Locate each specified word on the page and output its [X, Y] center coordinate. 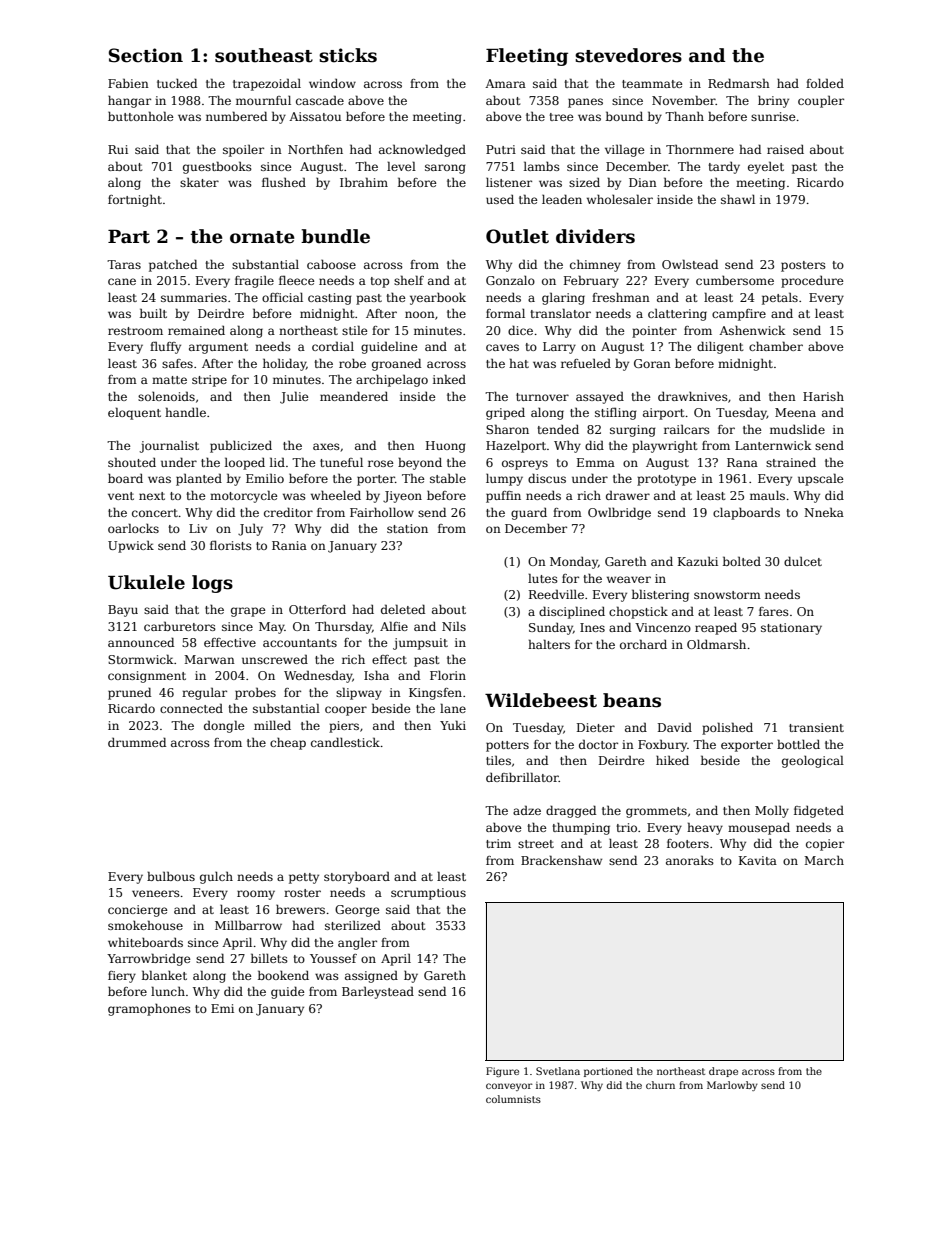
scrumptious [428, 894]
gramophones [149, 1009]
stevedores [628, 55]
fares [774, 611]
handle [185, 412]
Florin [448, 675]
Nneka [824, 512]
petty [304, 878]
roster [302, 893]
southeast [264, 55]
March [824, 860]
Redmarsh [739, 83]
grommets [656, 812]
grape [248, 612]
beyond [420, 463]
